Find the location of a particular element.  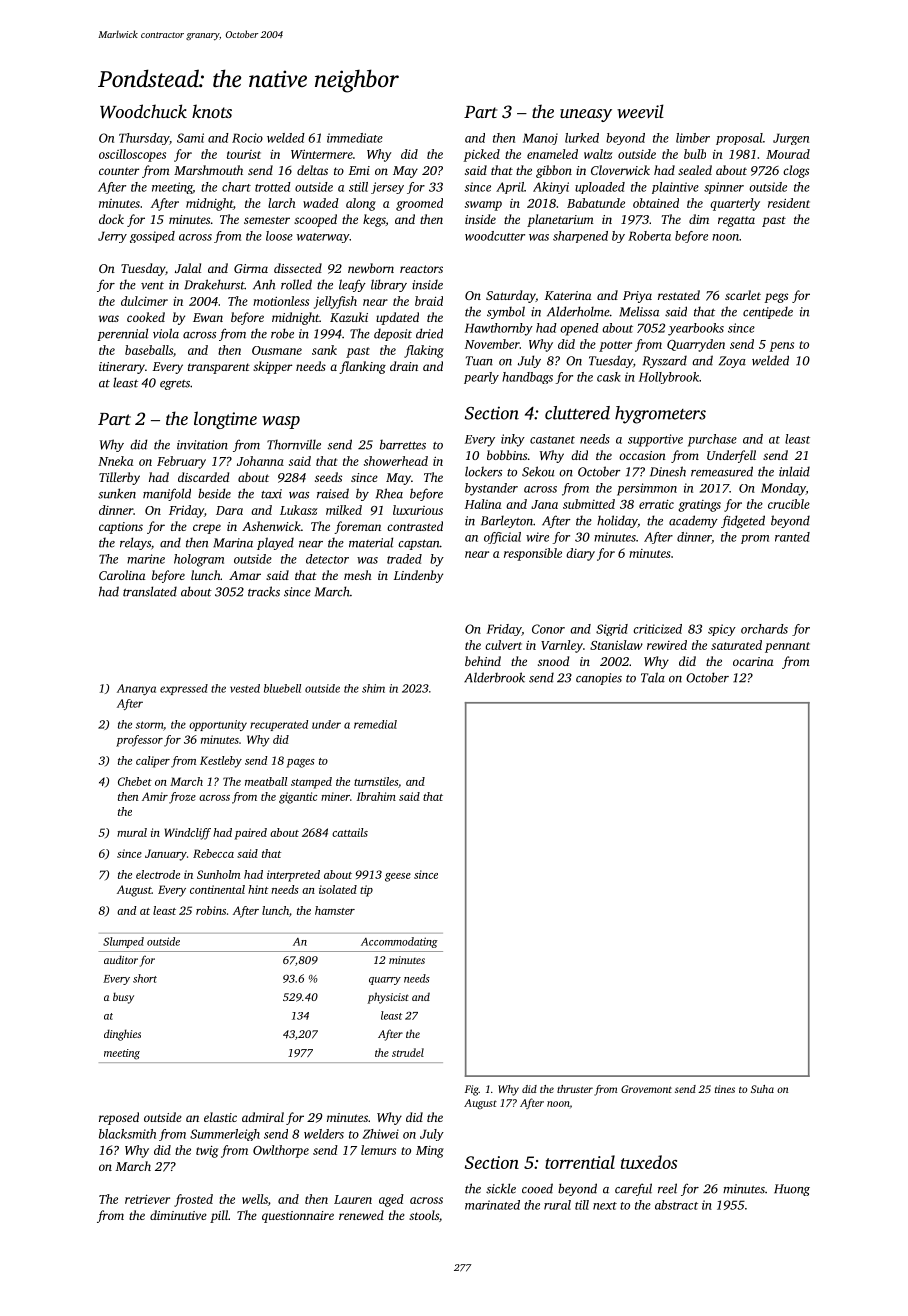

sickle is located at coordinates (501, 1188).
